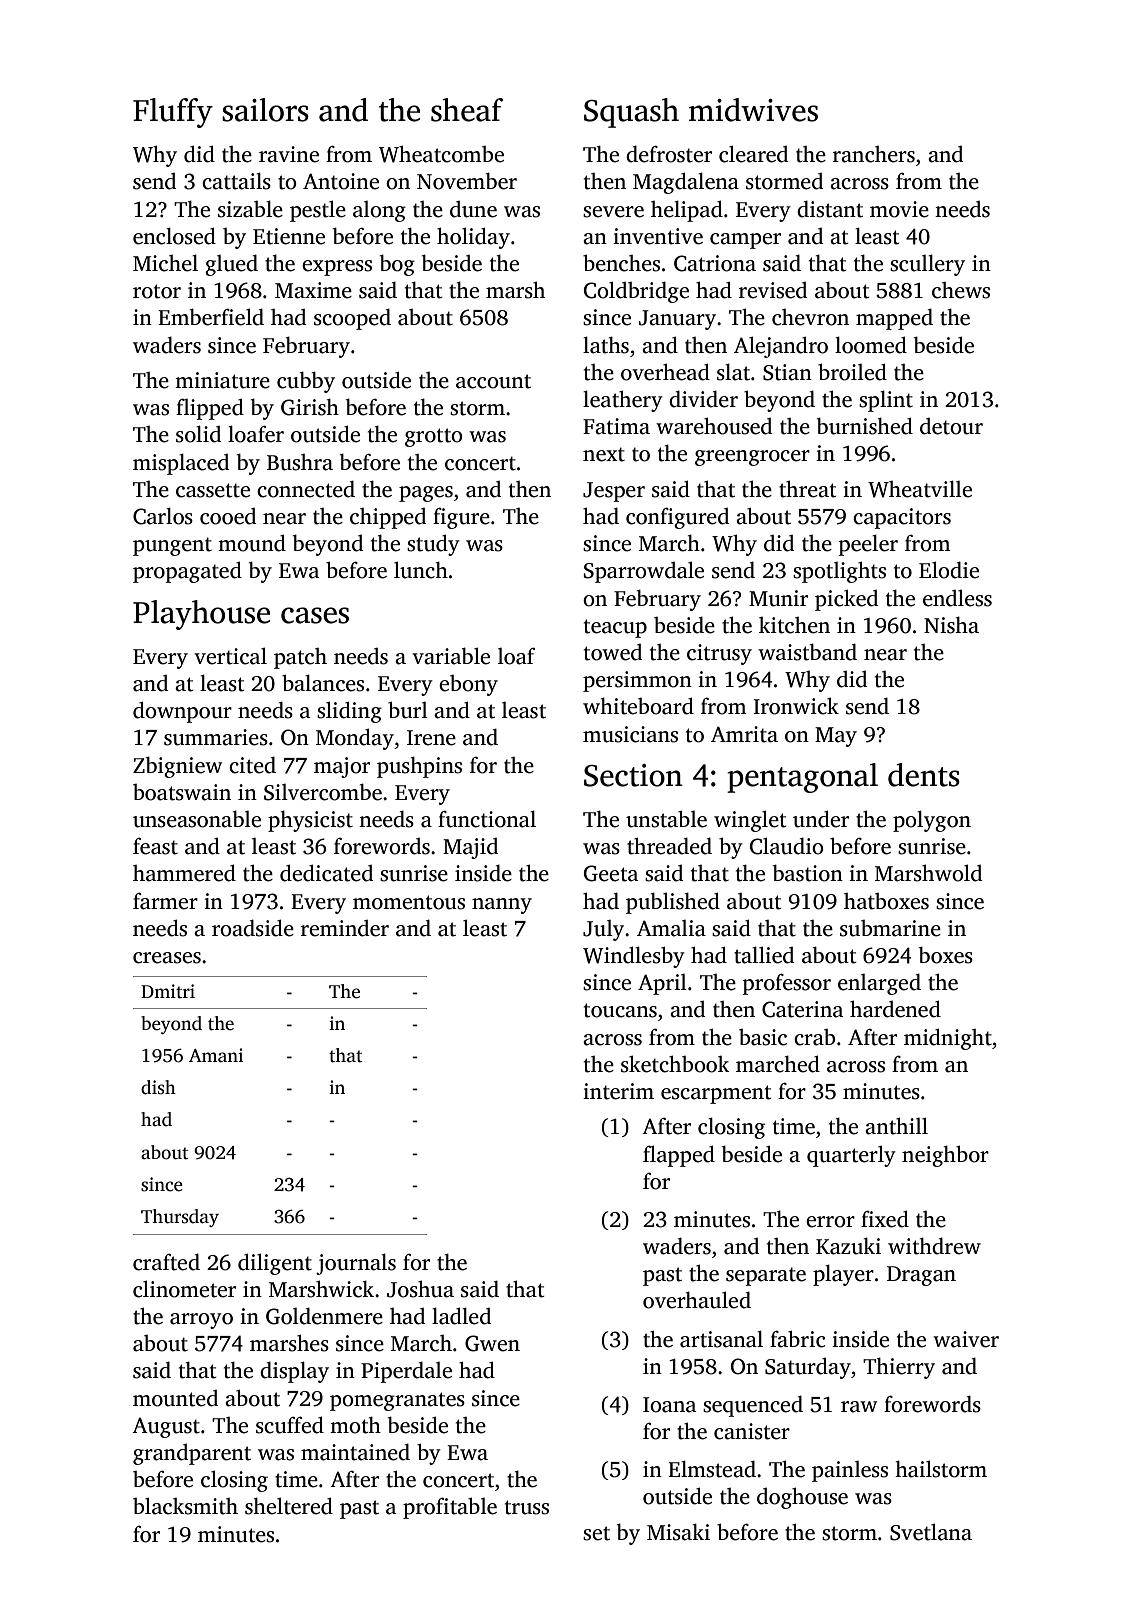  Describe the element at coordinates (951, 625) in the screenshot. I see `Nisha` at that location.
